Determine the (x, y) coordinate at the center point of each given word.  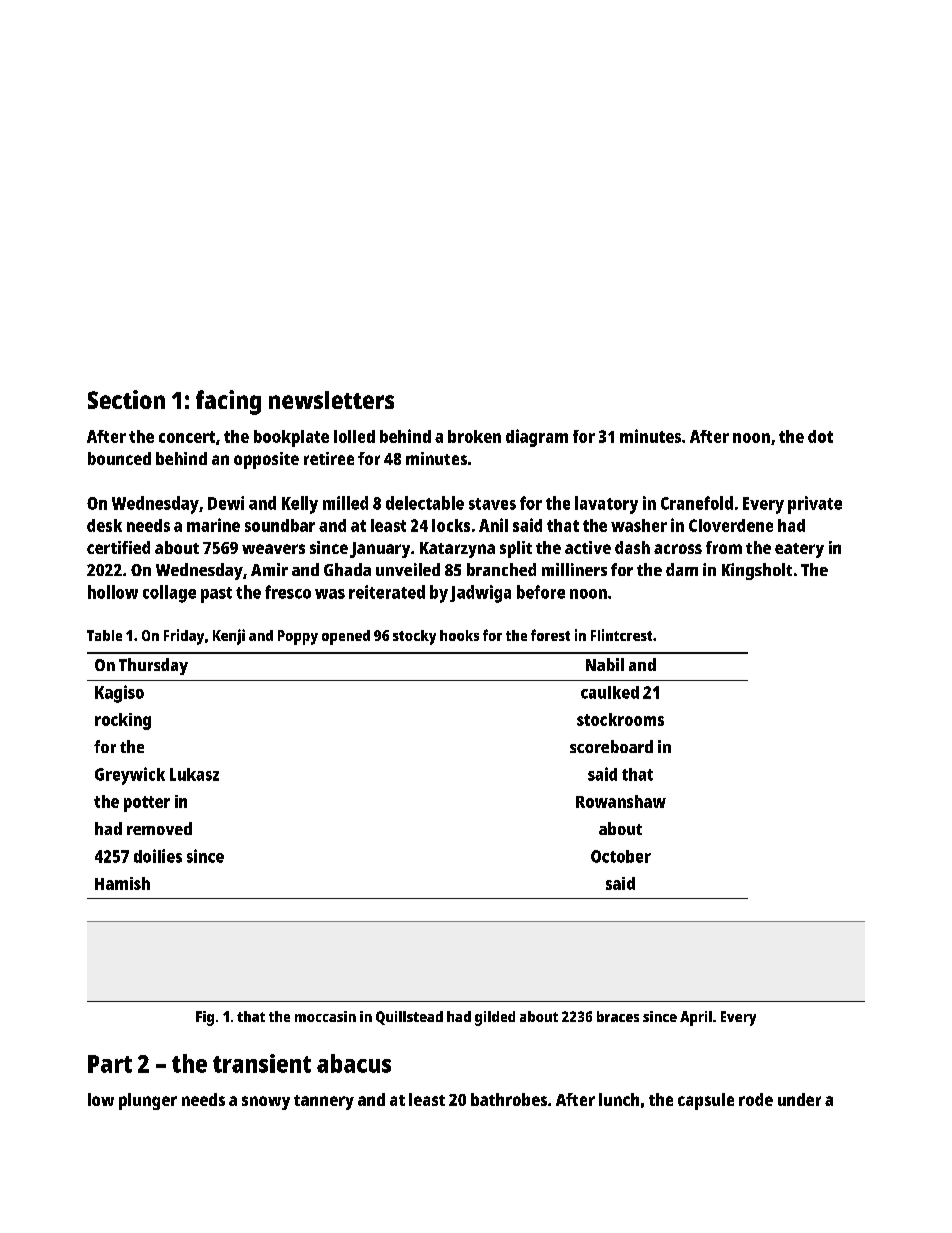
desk (104, 525)
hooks (459, 635)
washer (639, 525)
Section (126, 399)
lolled (354, 436)
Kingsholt (757, 571)
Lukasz (194, 774)
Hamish (122, 883)
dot (820, 436)
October (621, 856)
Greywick (130, 776)
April (696, 1018)
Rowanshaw (621, 801)
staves (492, 504)
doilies (158, 856)
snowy (266, 1103)
